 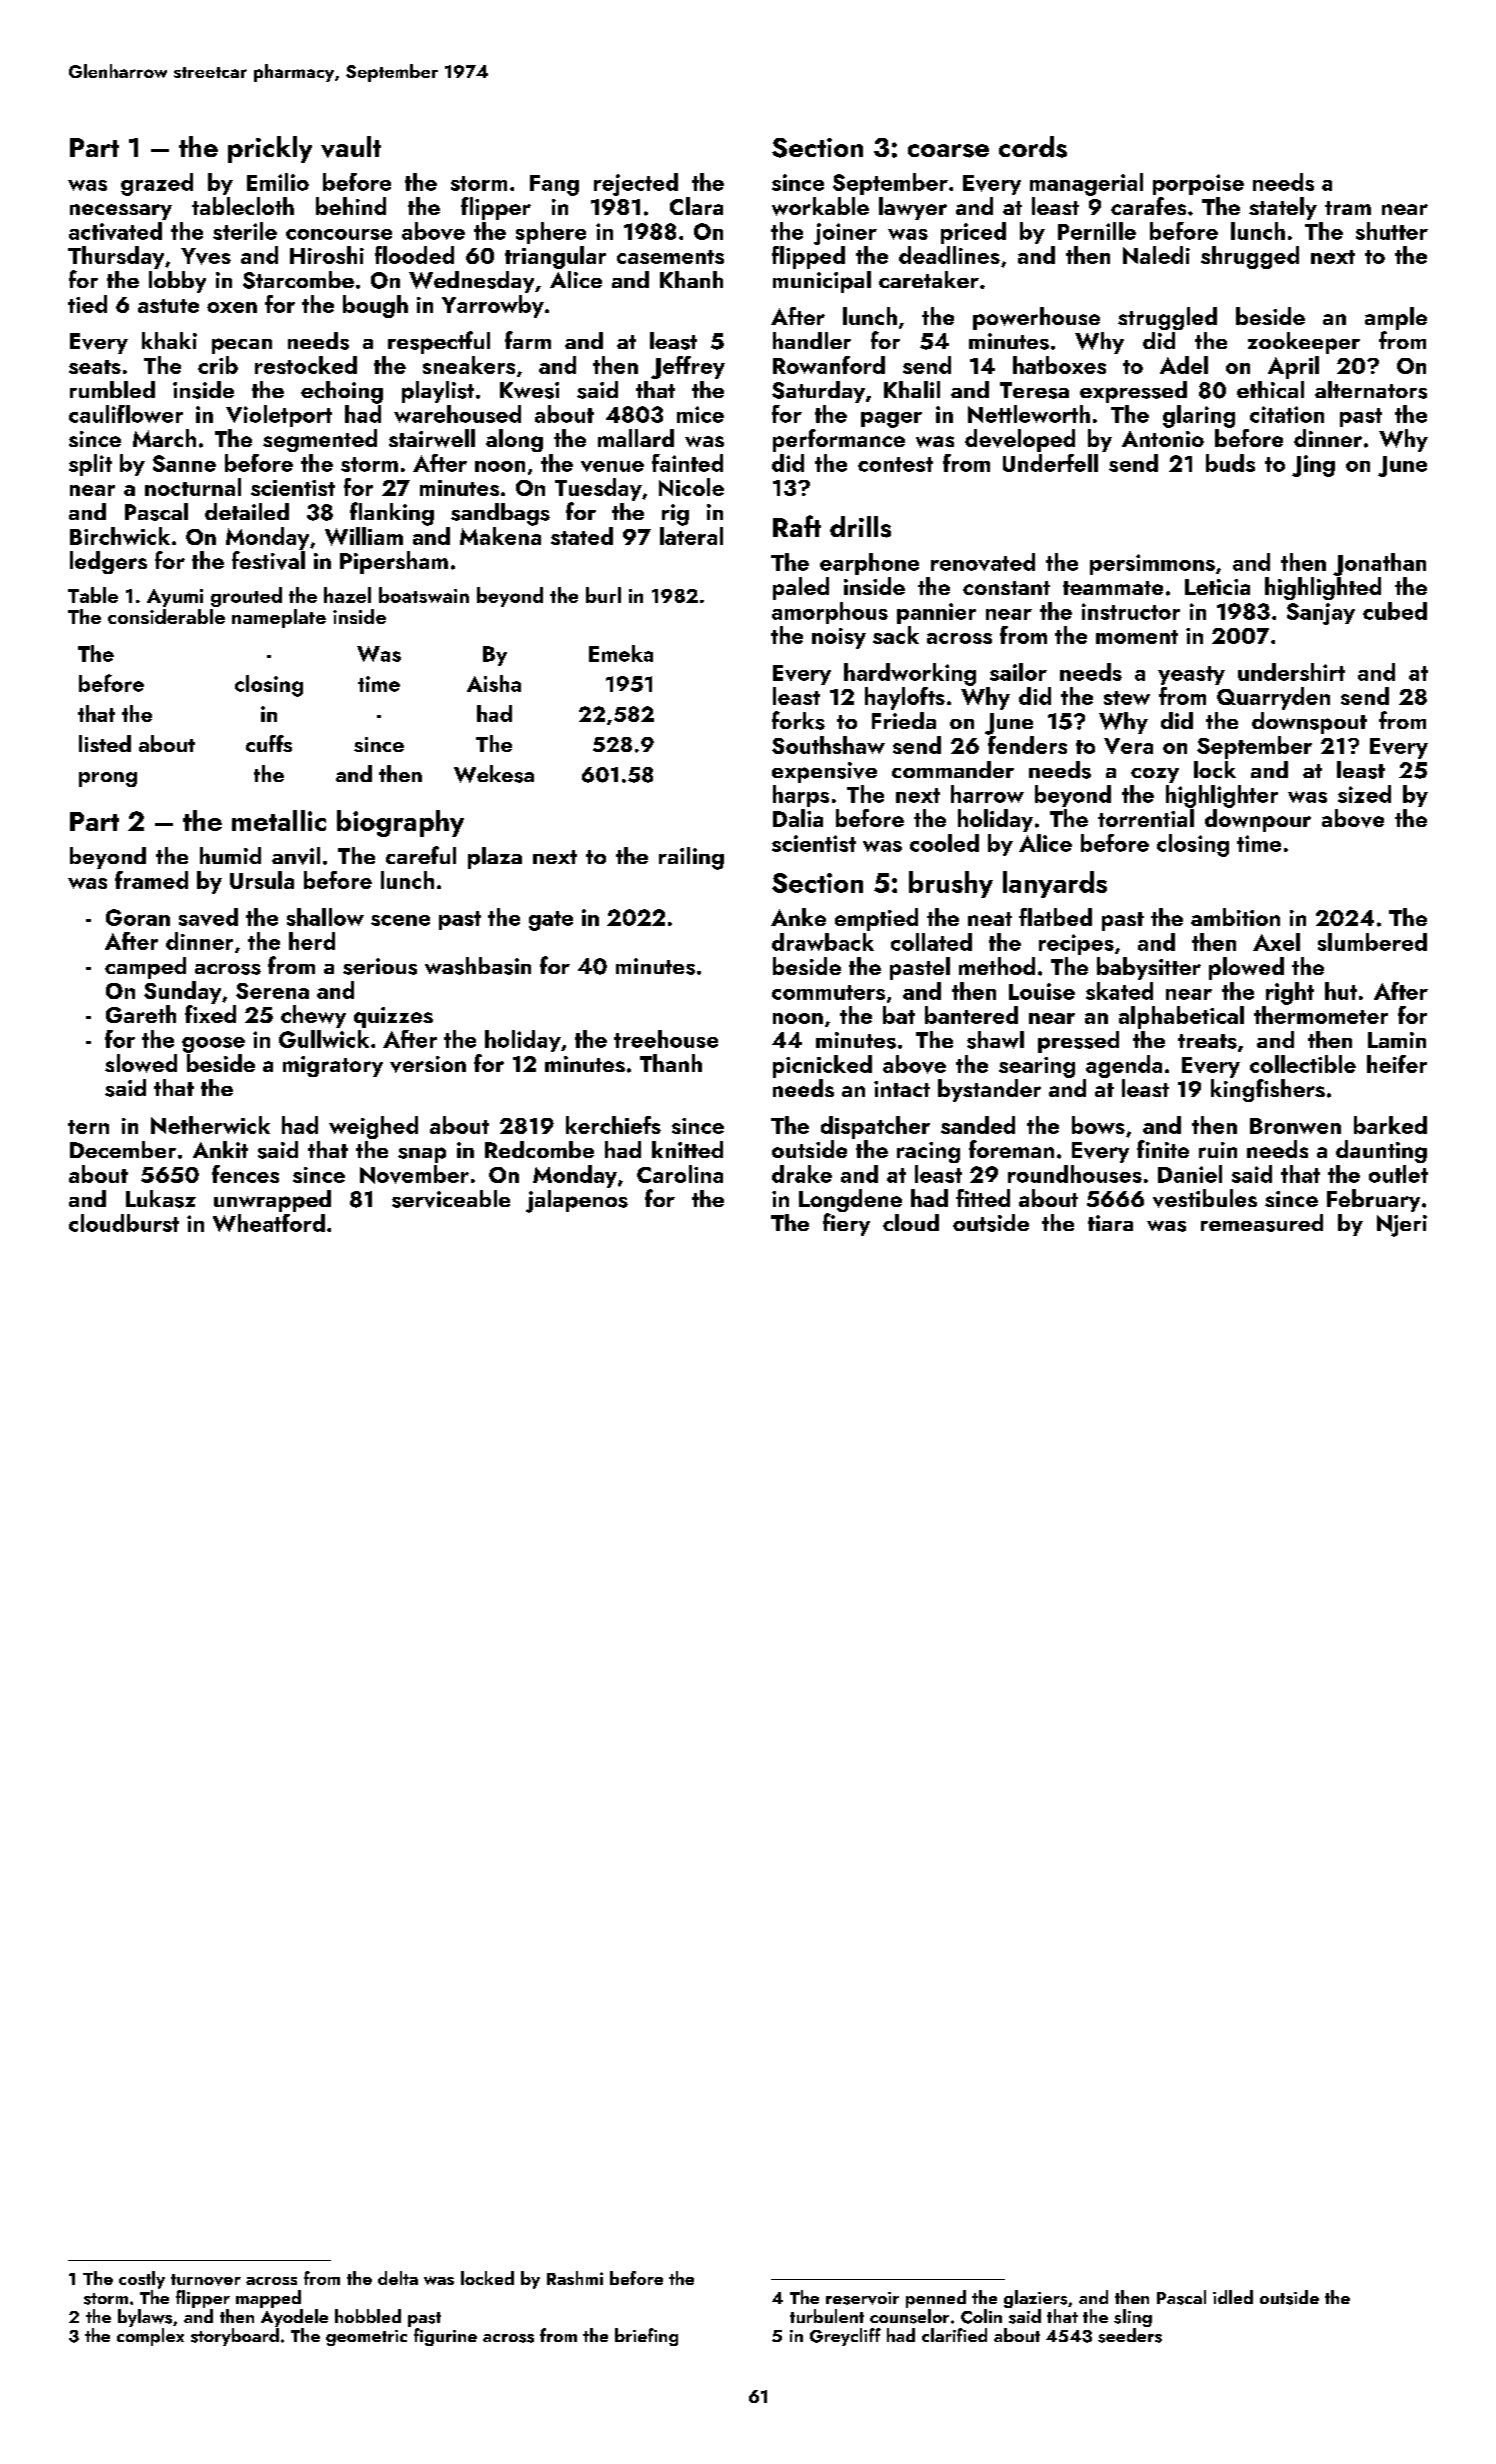 I want to click on coarse, so click(x=948, y=151).
